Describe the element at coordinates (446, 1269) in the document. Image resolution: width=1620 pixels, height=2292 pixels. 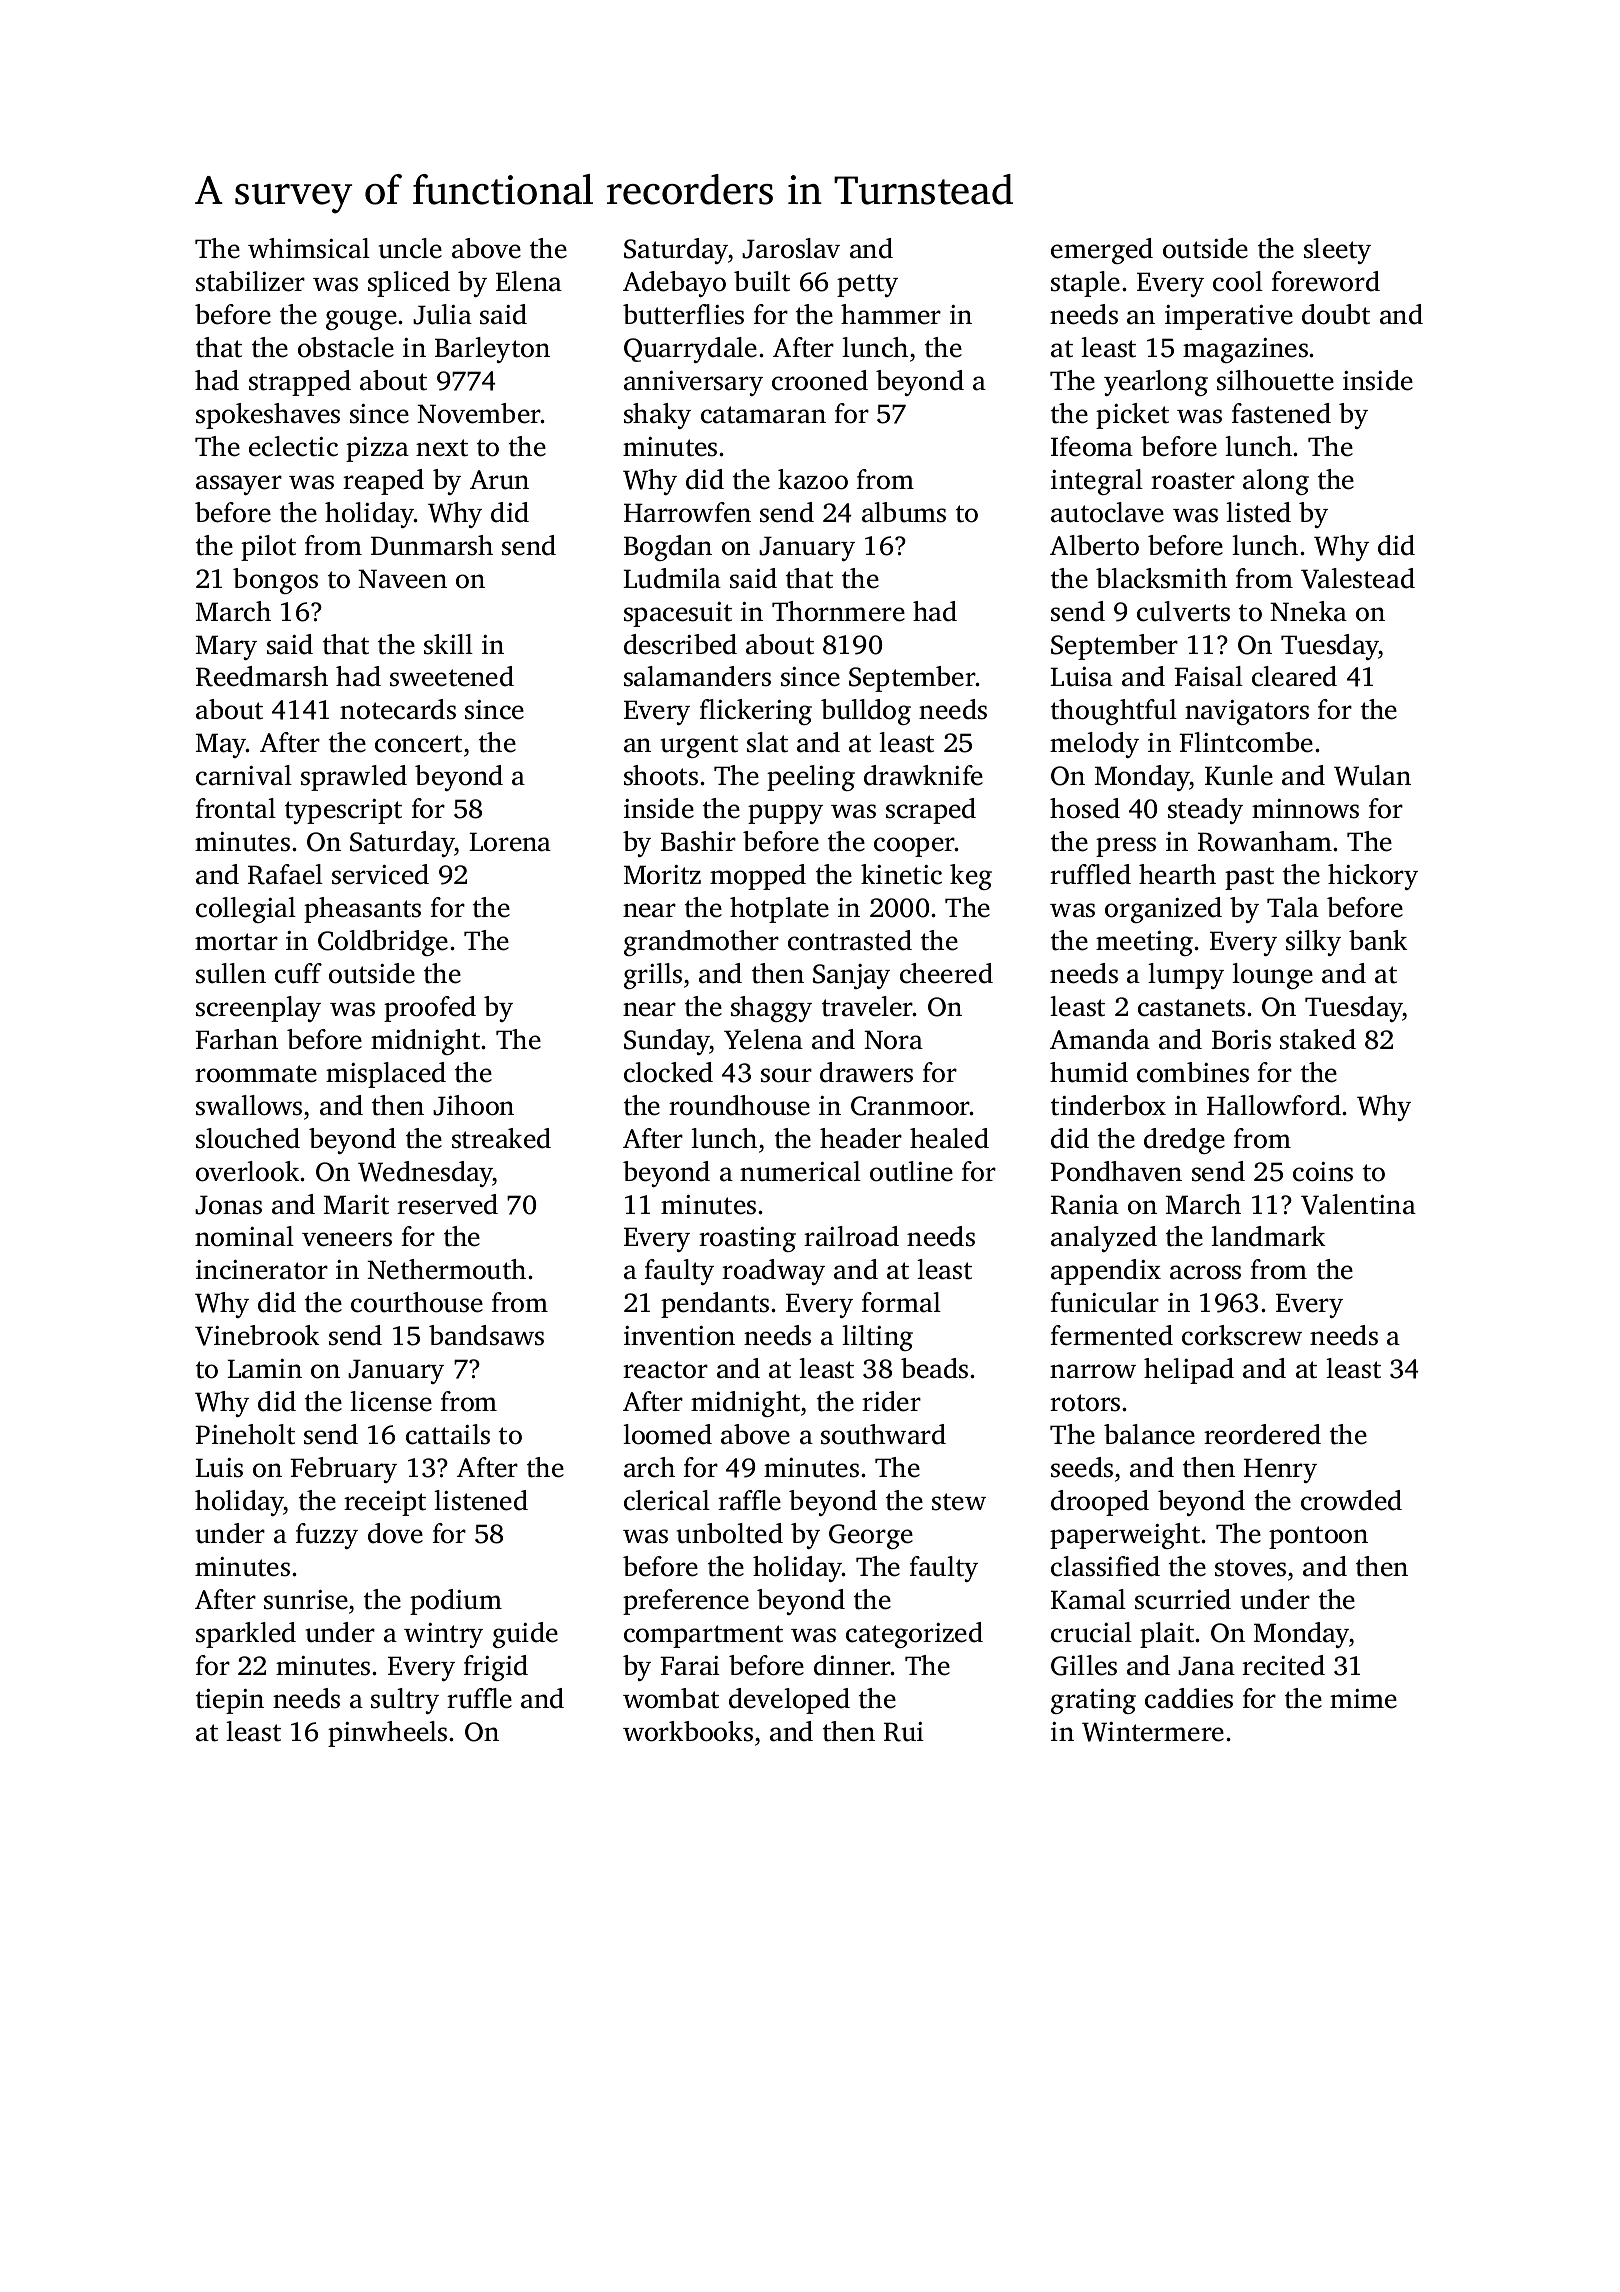
I see `Nethermouth` at that location.
